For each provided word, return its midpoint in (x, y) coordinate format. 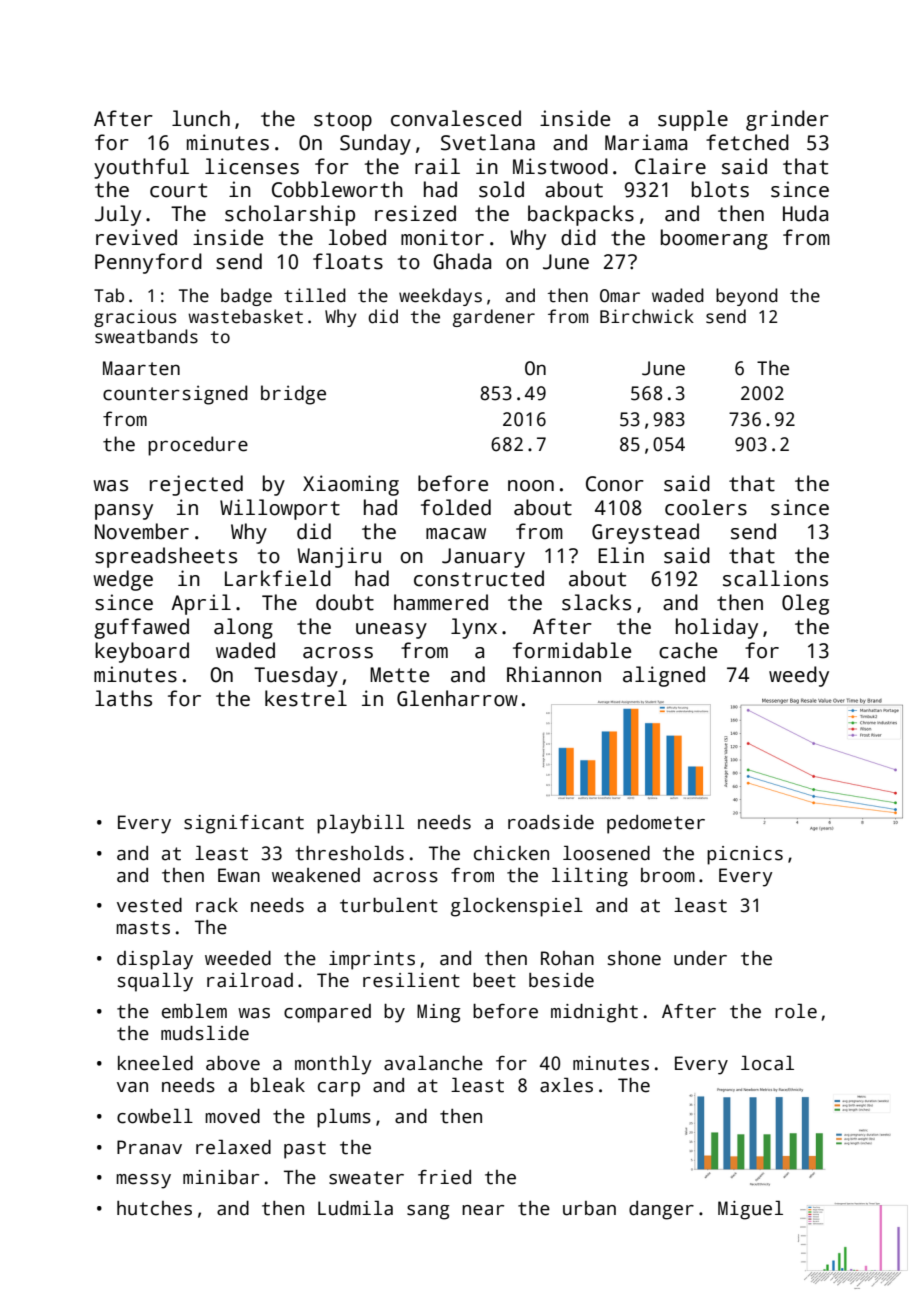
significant (244, 824)
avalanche (433, 1063)
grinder (787, 120)
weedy (799, 676)
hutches (154, 1208)
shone (634, 958)
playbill (360, 824)
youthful (141, 168)
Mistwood (560, 166)
